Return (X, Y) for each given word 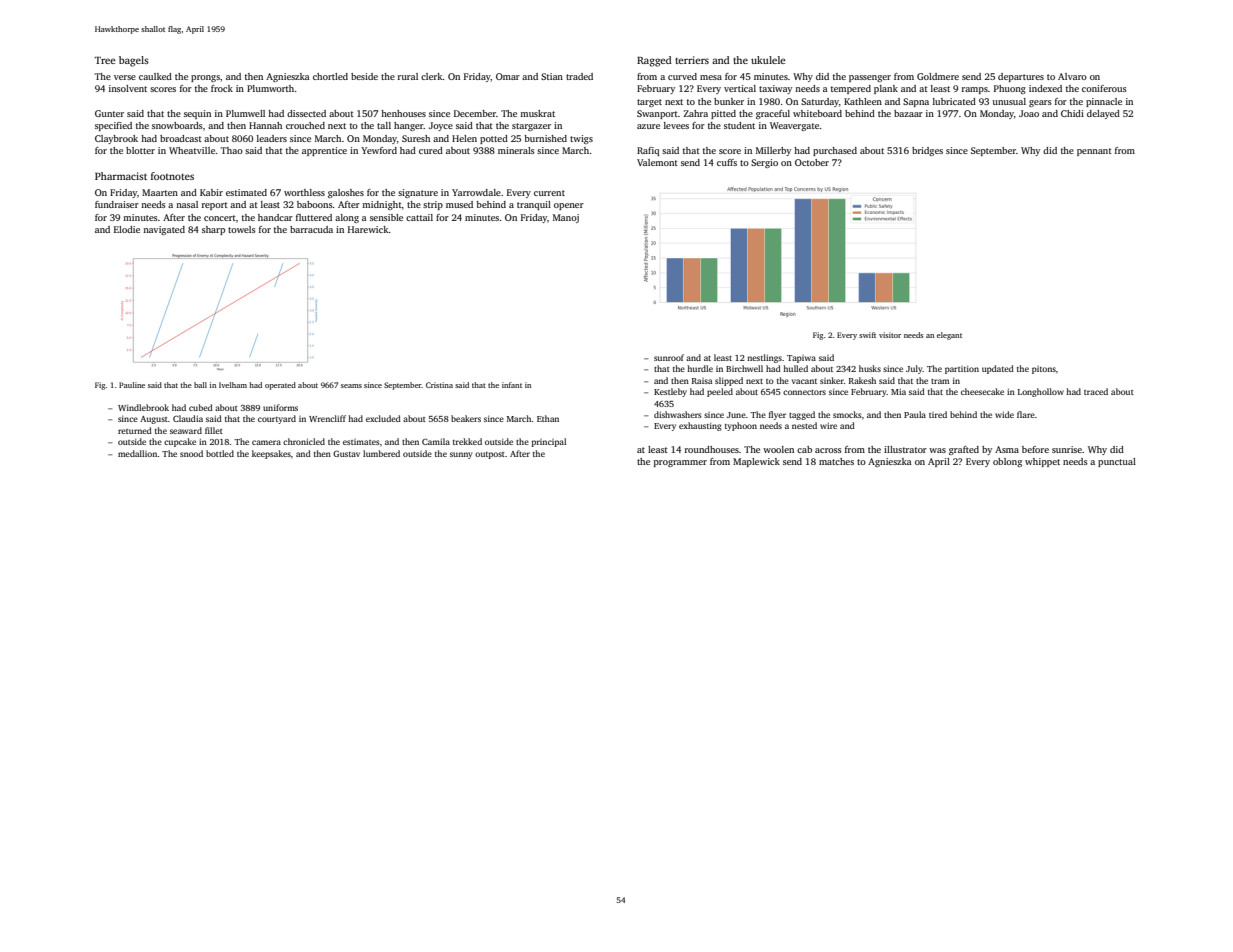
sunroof (669, 357)
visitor (890, 335)
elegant (949, 336)
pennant (1094, 152)
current (549, 193)
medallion (138, 453)
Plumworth (270, 88)
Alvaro (1072, 76)
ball (200, 385)
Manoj (566, 218)
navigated (164, 230)
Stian (552, 76)
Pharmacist (121, 176)
